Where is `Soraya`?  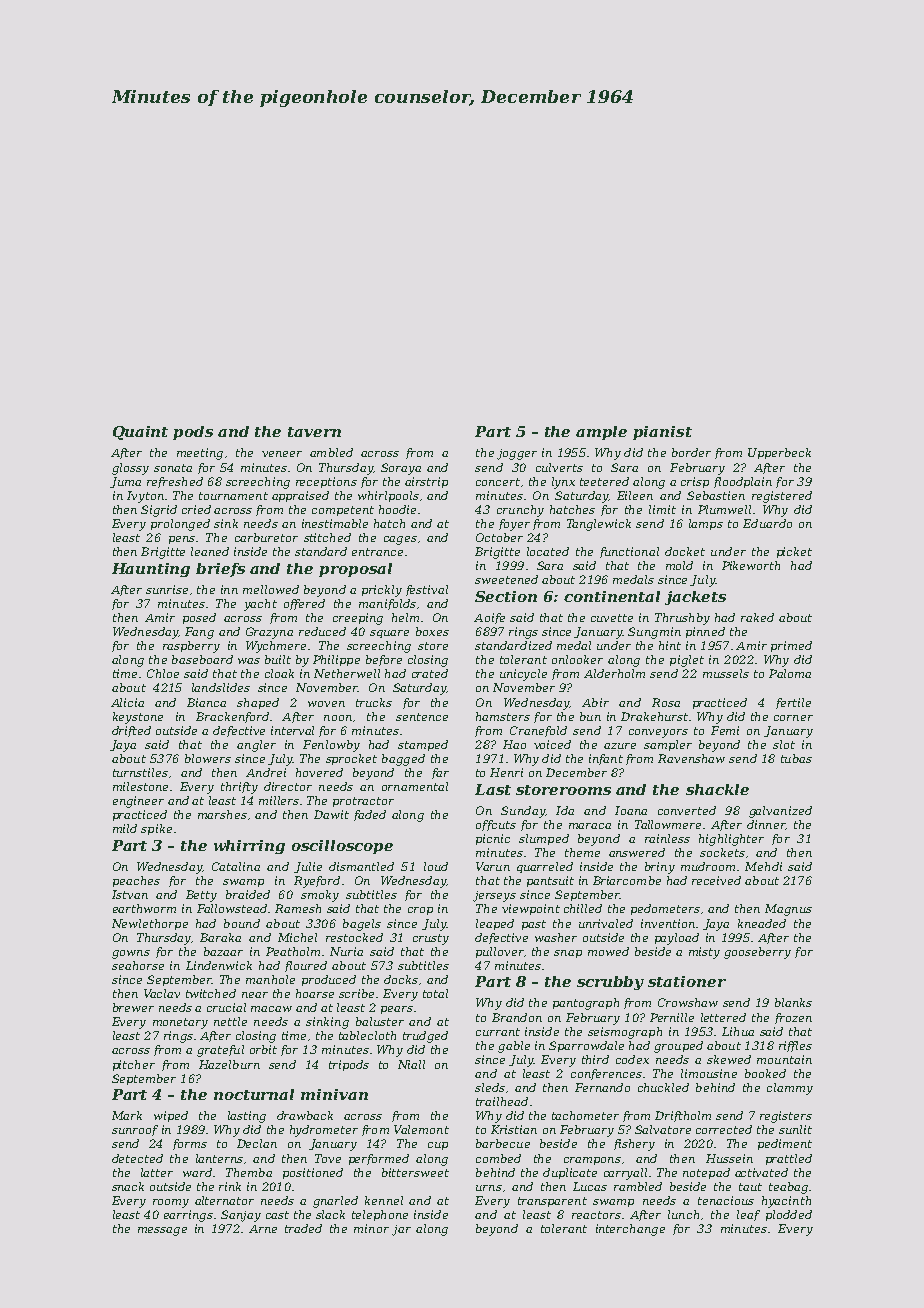 Soraya is located at coordinates (401, 469).
